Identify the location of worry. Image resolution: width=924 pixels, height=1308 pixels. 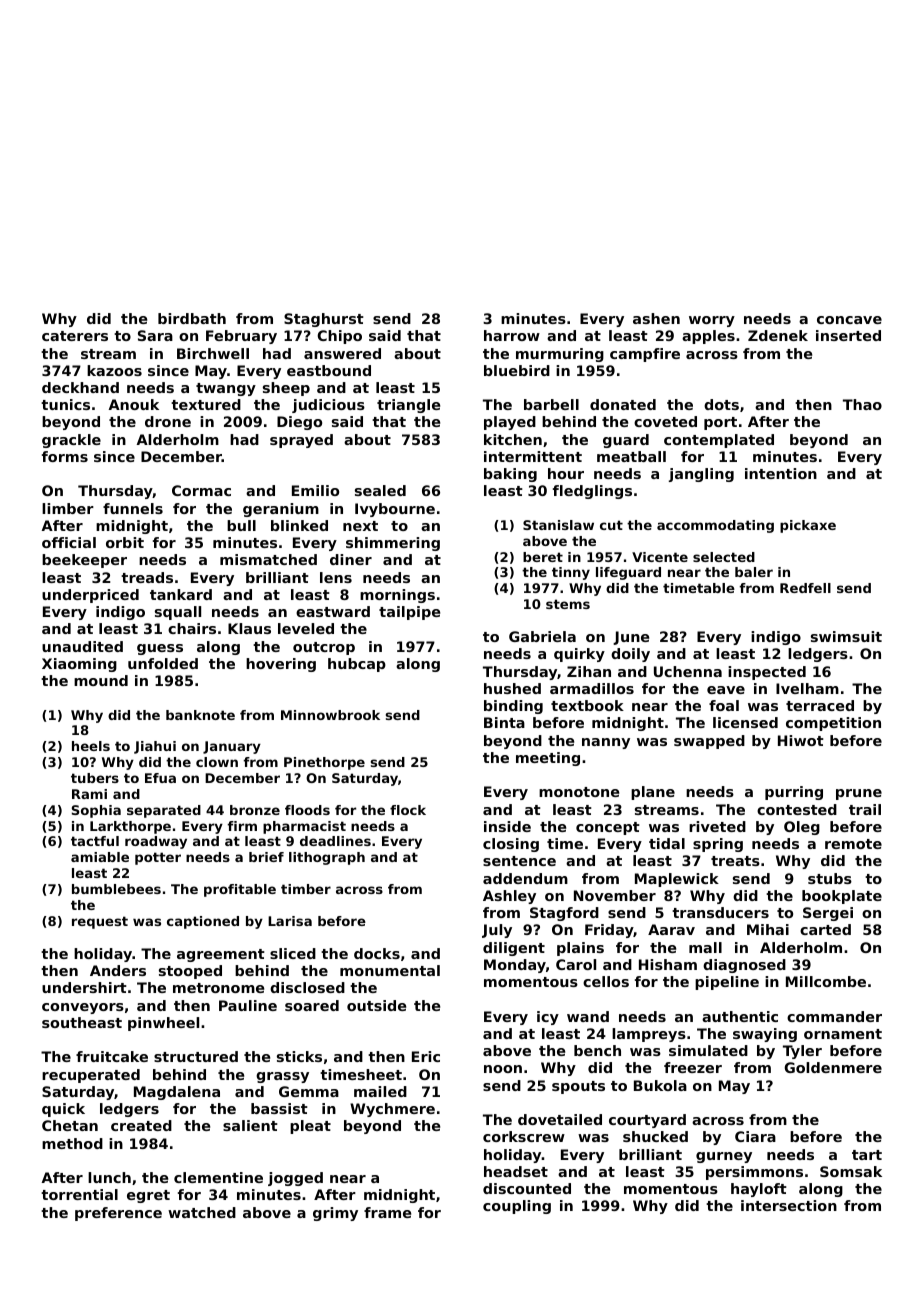
(712, 321).
